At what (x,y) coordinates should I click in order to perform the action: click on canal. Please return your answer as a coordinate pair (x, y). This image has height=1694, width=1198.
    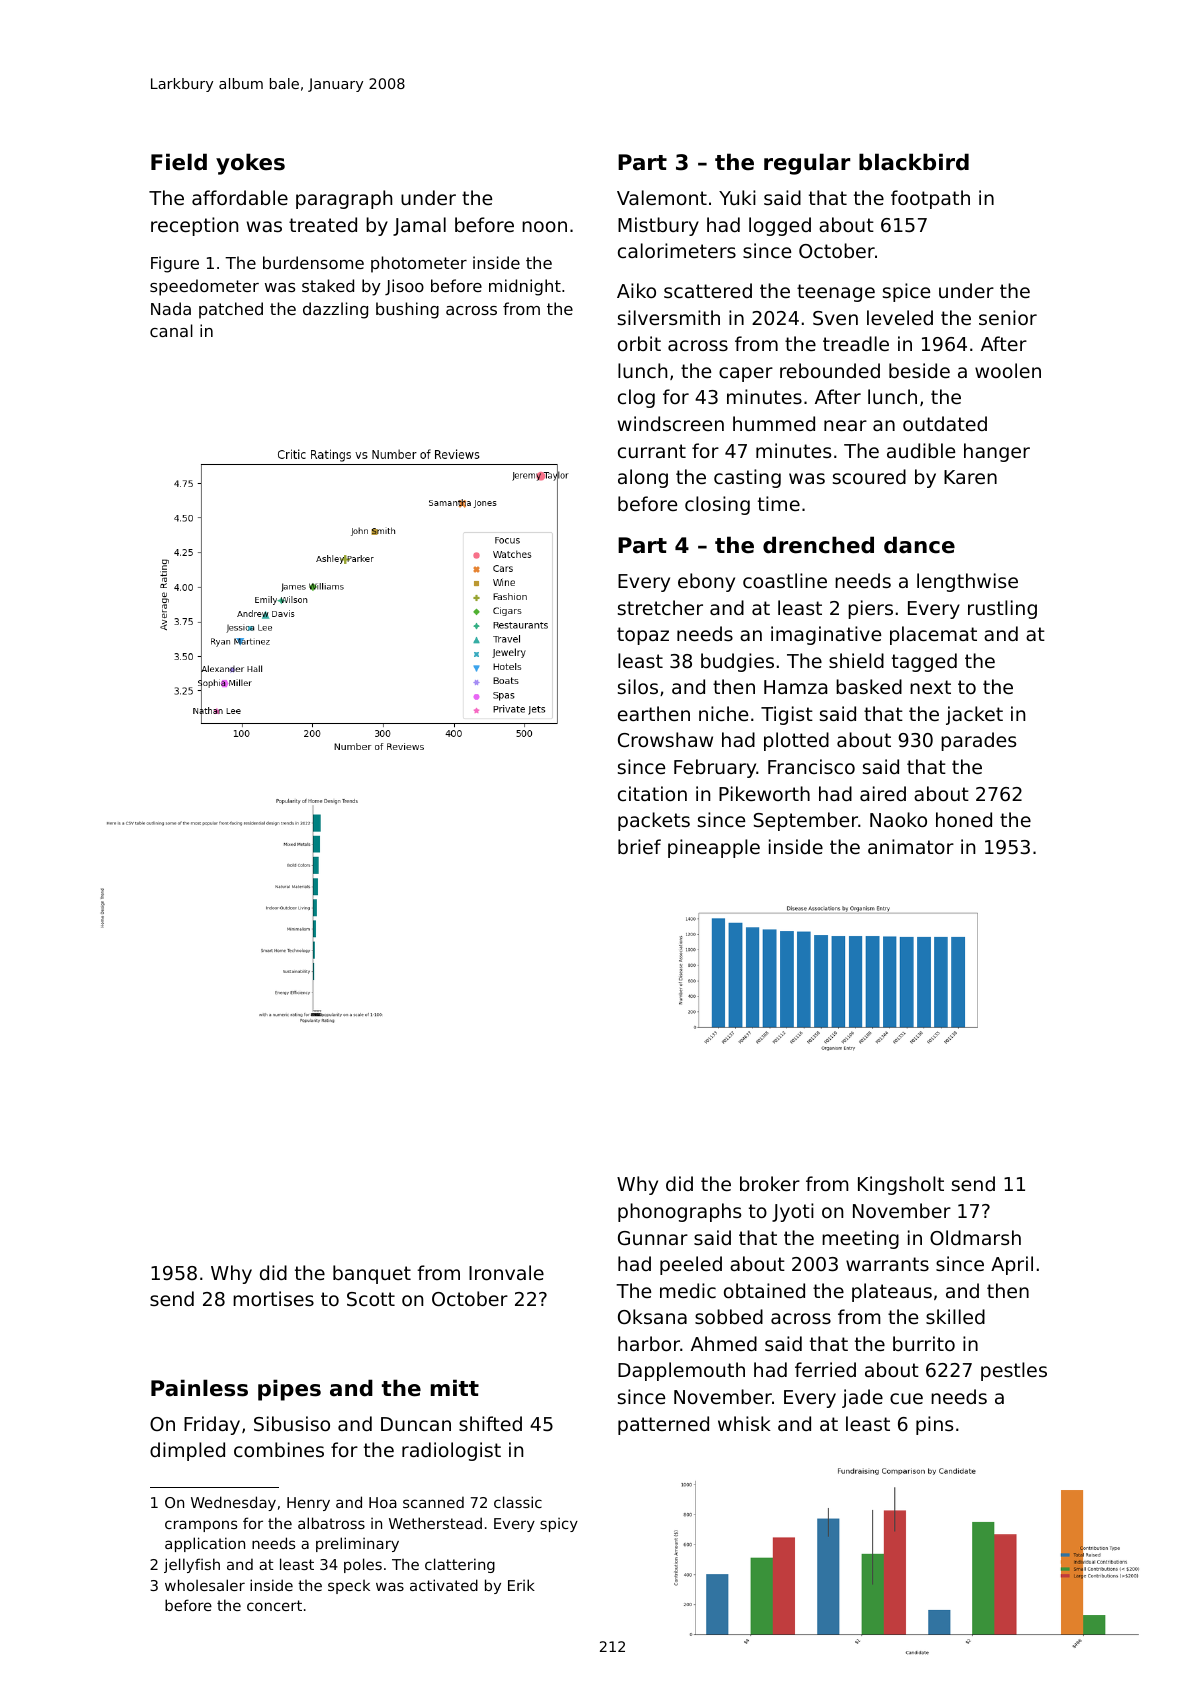
    Looking at the image, I should click on (171, 330).
